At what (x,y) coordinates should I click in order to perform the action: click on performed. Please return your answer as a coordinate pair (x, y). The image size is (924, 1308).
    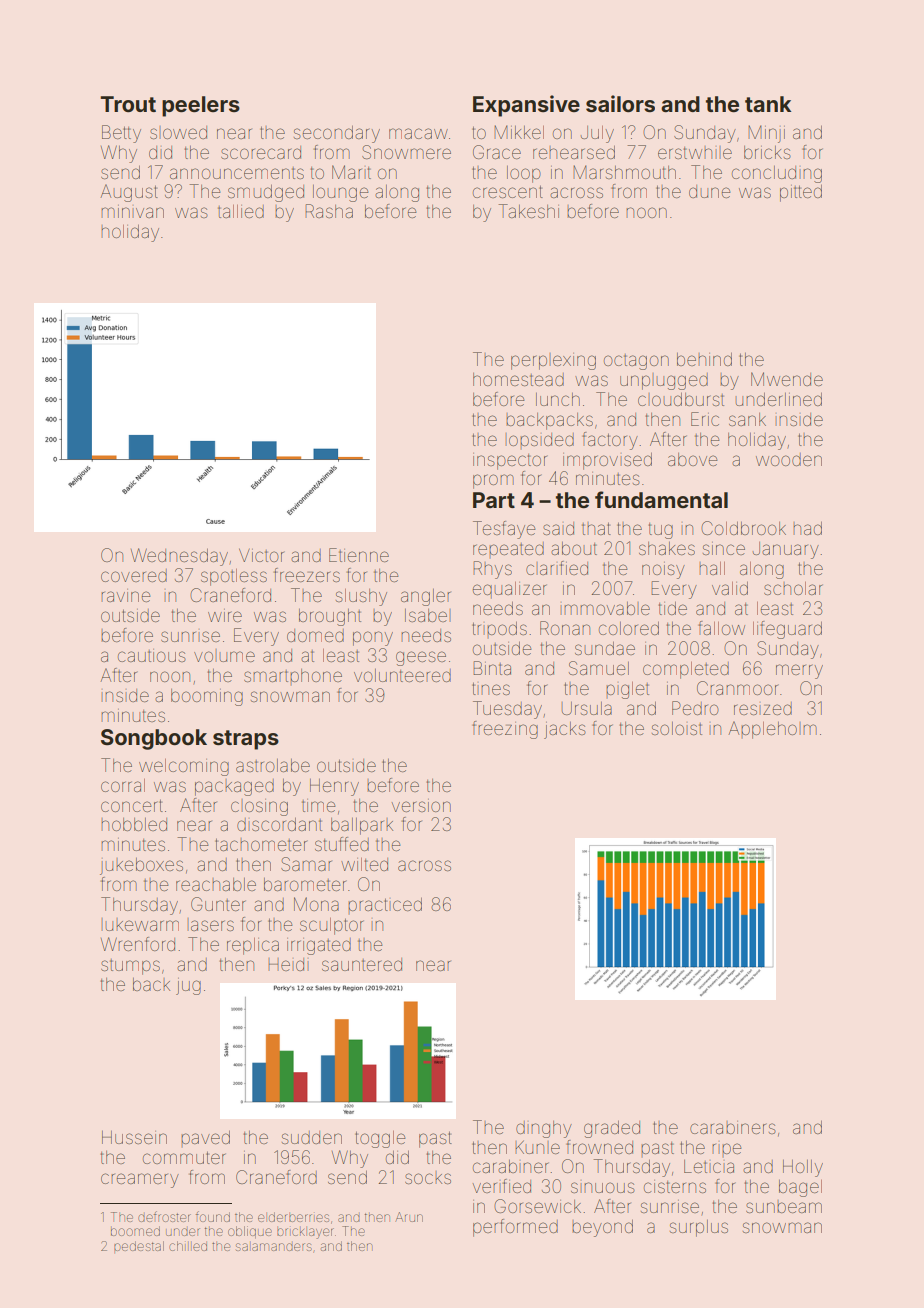
    Looking at the image, I should click on (515, 1228).
